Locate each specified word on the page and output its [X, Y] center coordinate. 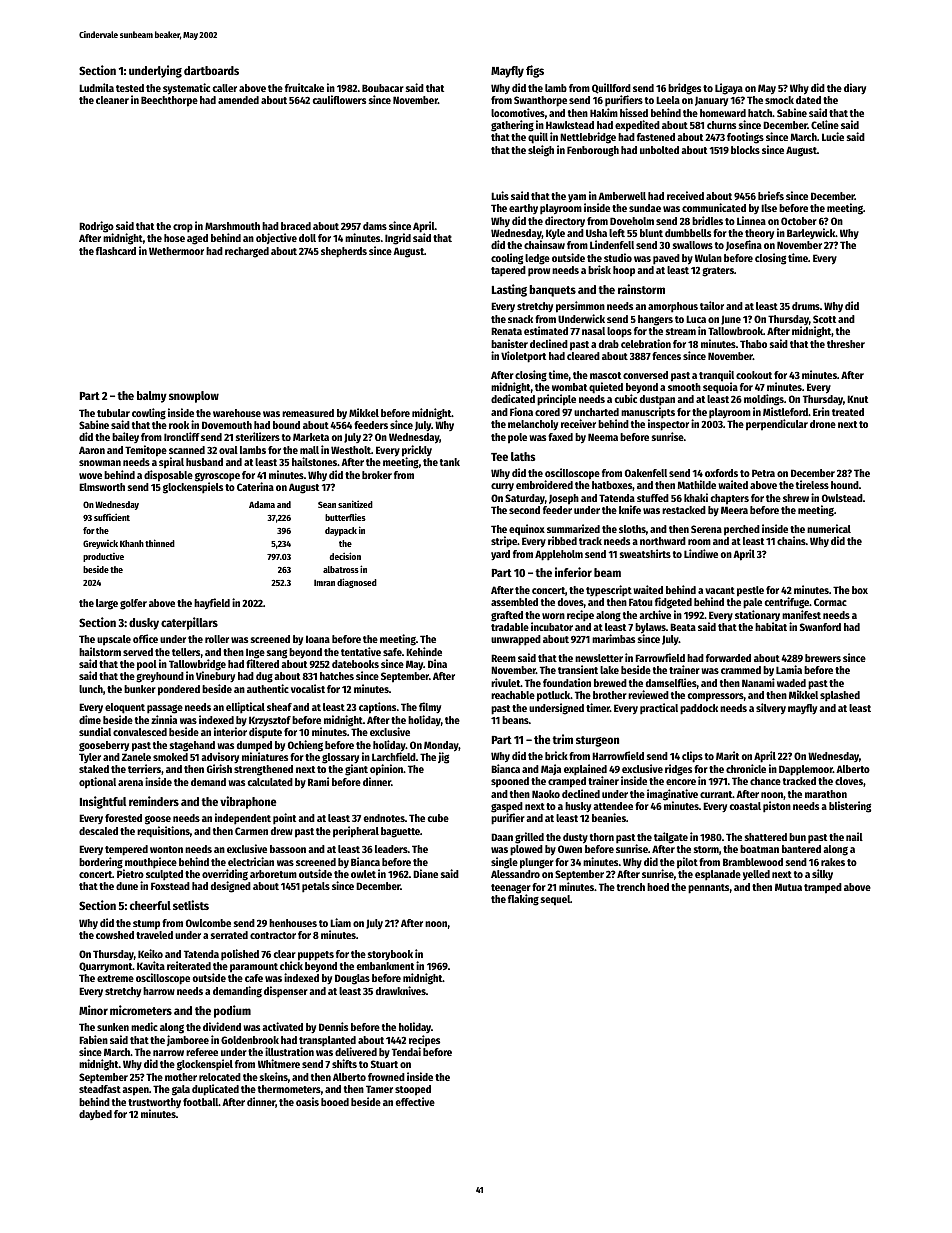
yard [500, 555]
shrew [796, 498]
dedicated [513, 399]
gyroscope [217, 477]
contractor [273, 935]
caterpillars [189, 623]
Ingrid [398, 239]
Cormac [830, 602]
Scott [824, 319]
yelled [756, 875]
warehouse [237, 413]
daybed [95, 1115]
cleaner [112, 100]
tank [450, 462]
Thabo [753, 344]
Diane [425, 873]
